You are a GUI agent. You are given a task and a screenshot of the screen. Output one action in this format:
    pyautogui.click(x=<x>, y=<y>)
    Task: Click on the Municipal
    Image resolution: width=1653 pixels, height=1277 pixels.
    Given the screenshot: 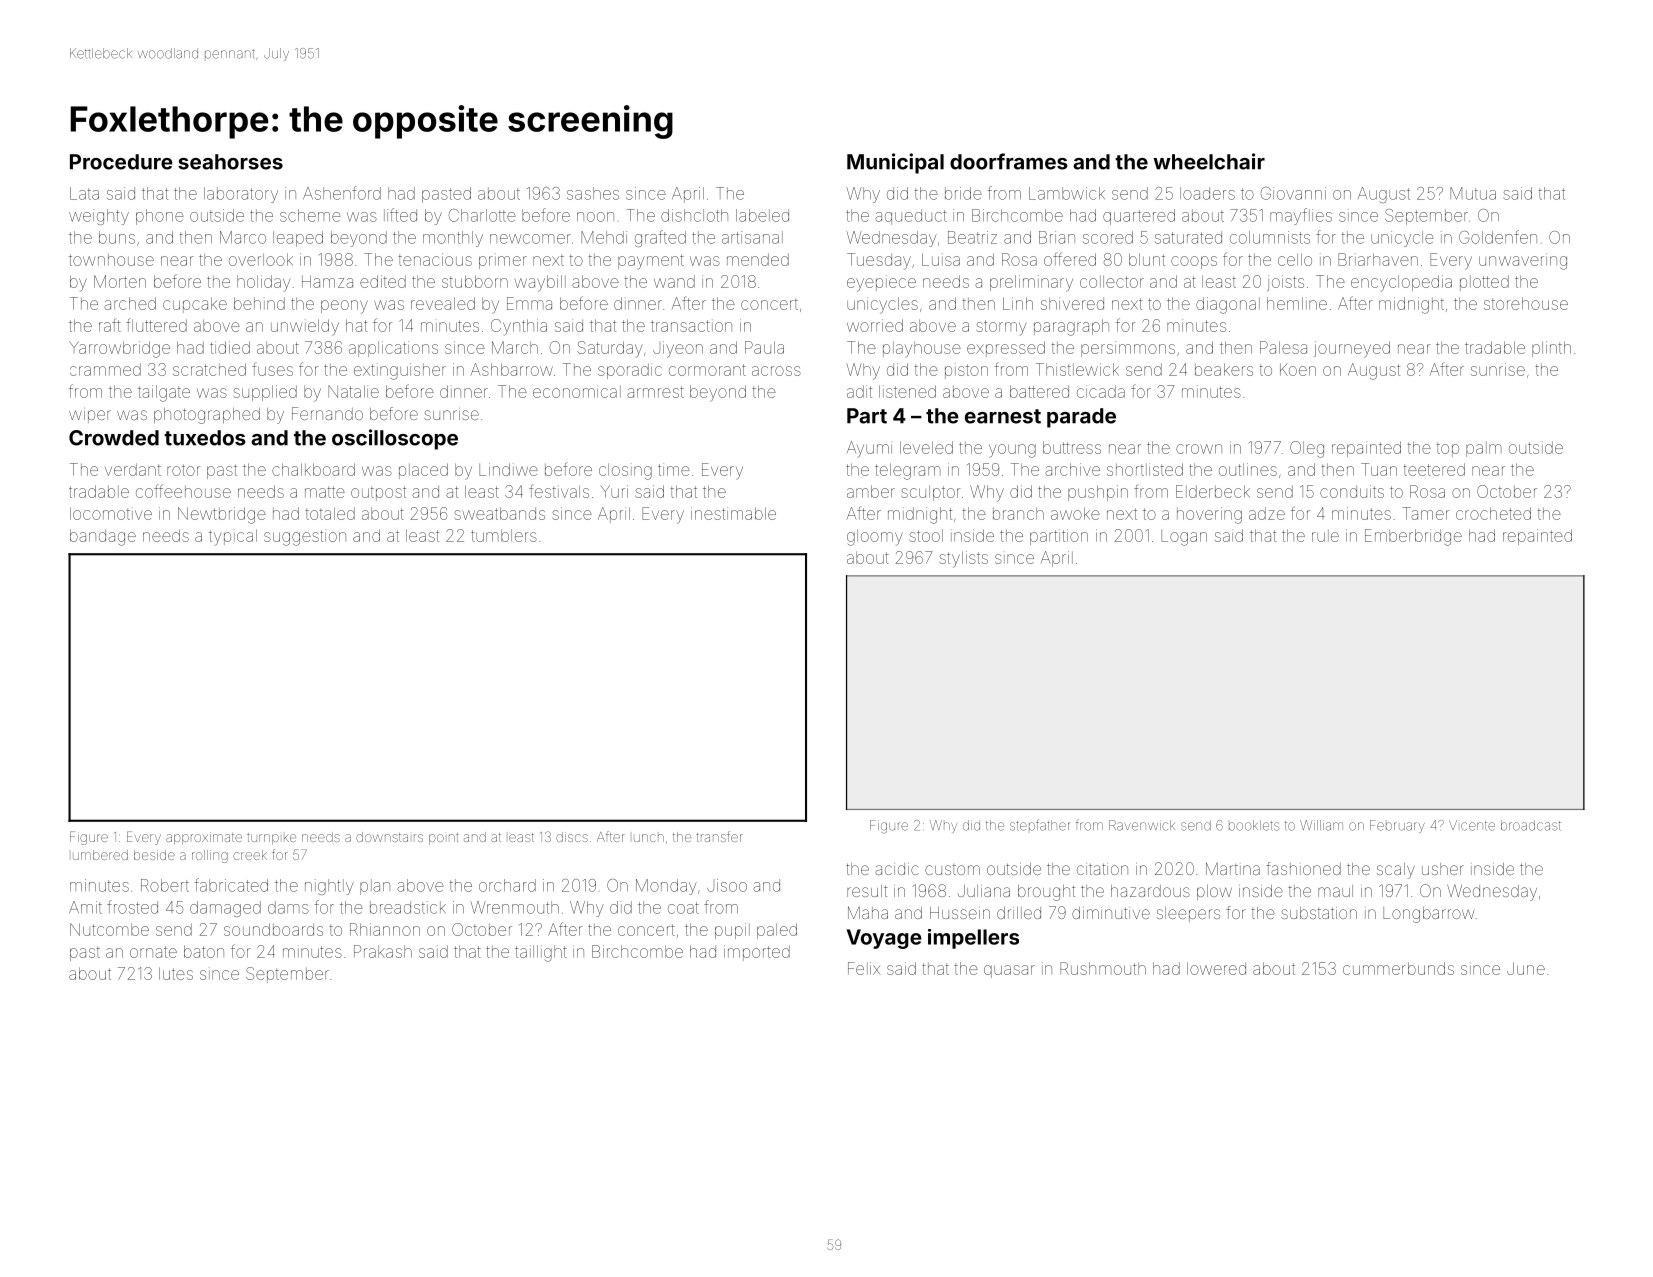 What is the action you would take?
    pyautogui.click(x=895, y=163)
